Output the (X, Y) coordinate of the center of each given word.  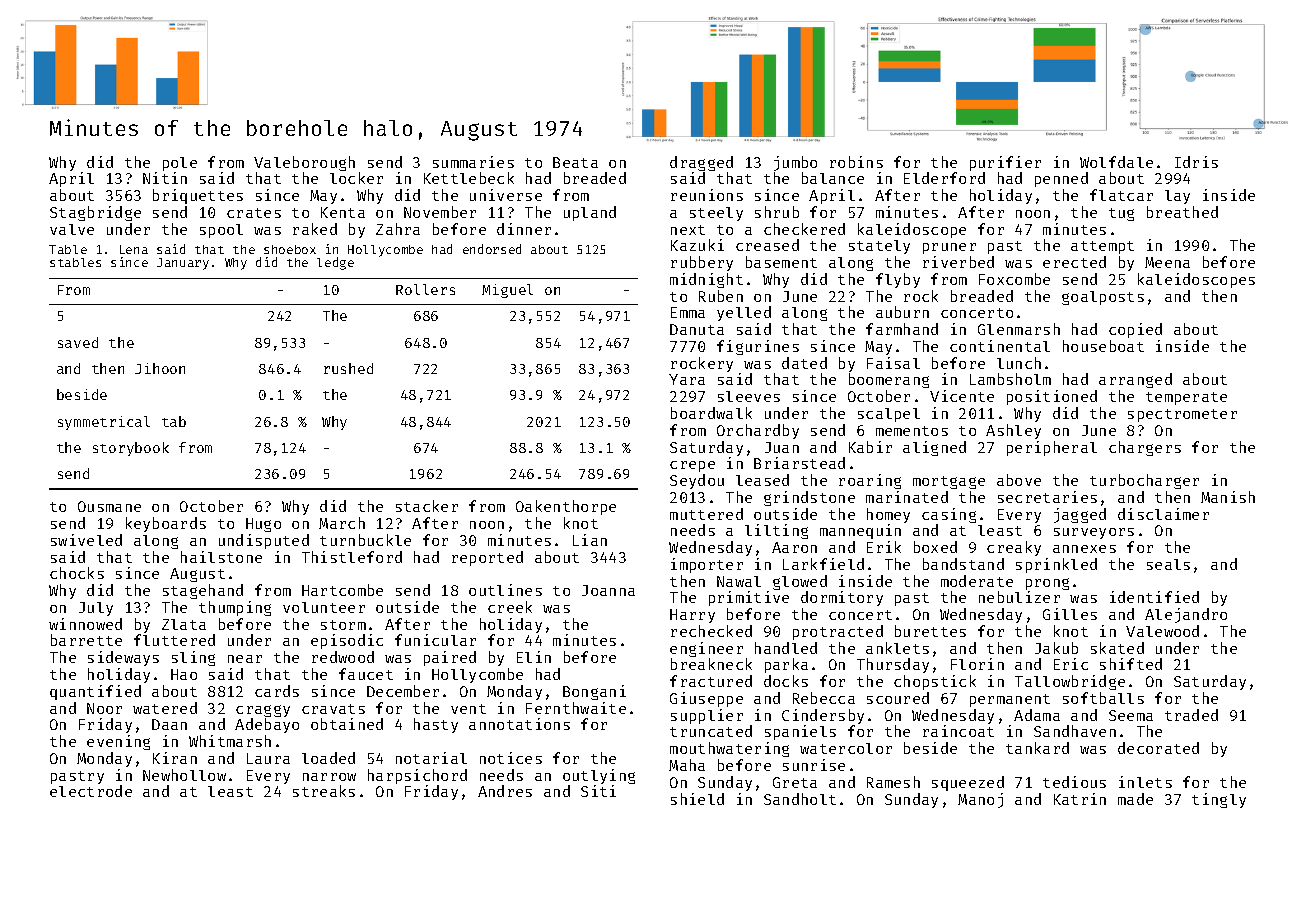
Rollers (425, 289)
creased (767, 245)
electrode (91, 791)
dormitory (842, 598)
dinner (524, 229)
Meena (1167, 262)
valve (72, 229)
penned (1061, 179)
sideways (123, 658)
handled (786, 648)
